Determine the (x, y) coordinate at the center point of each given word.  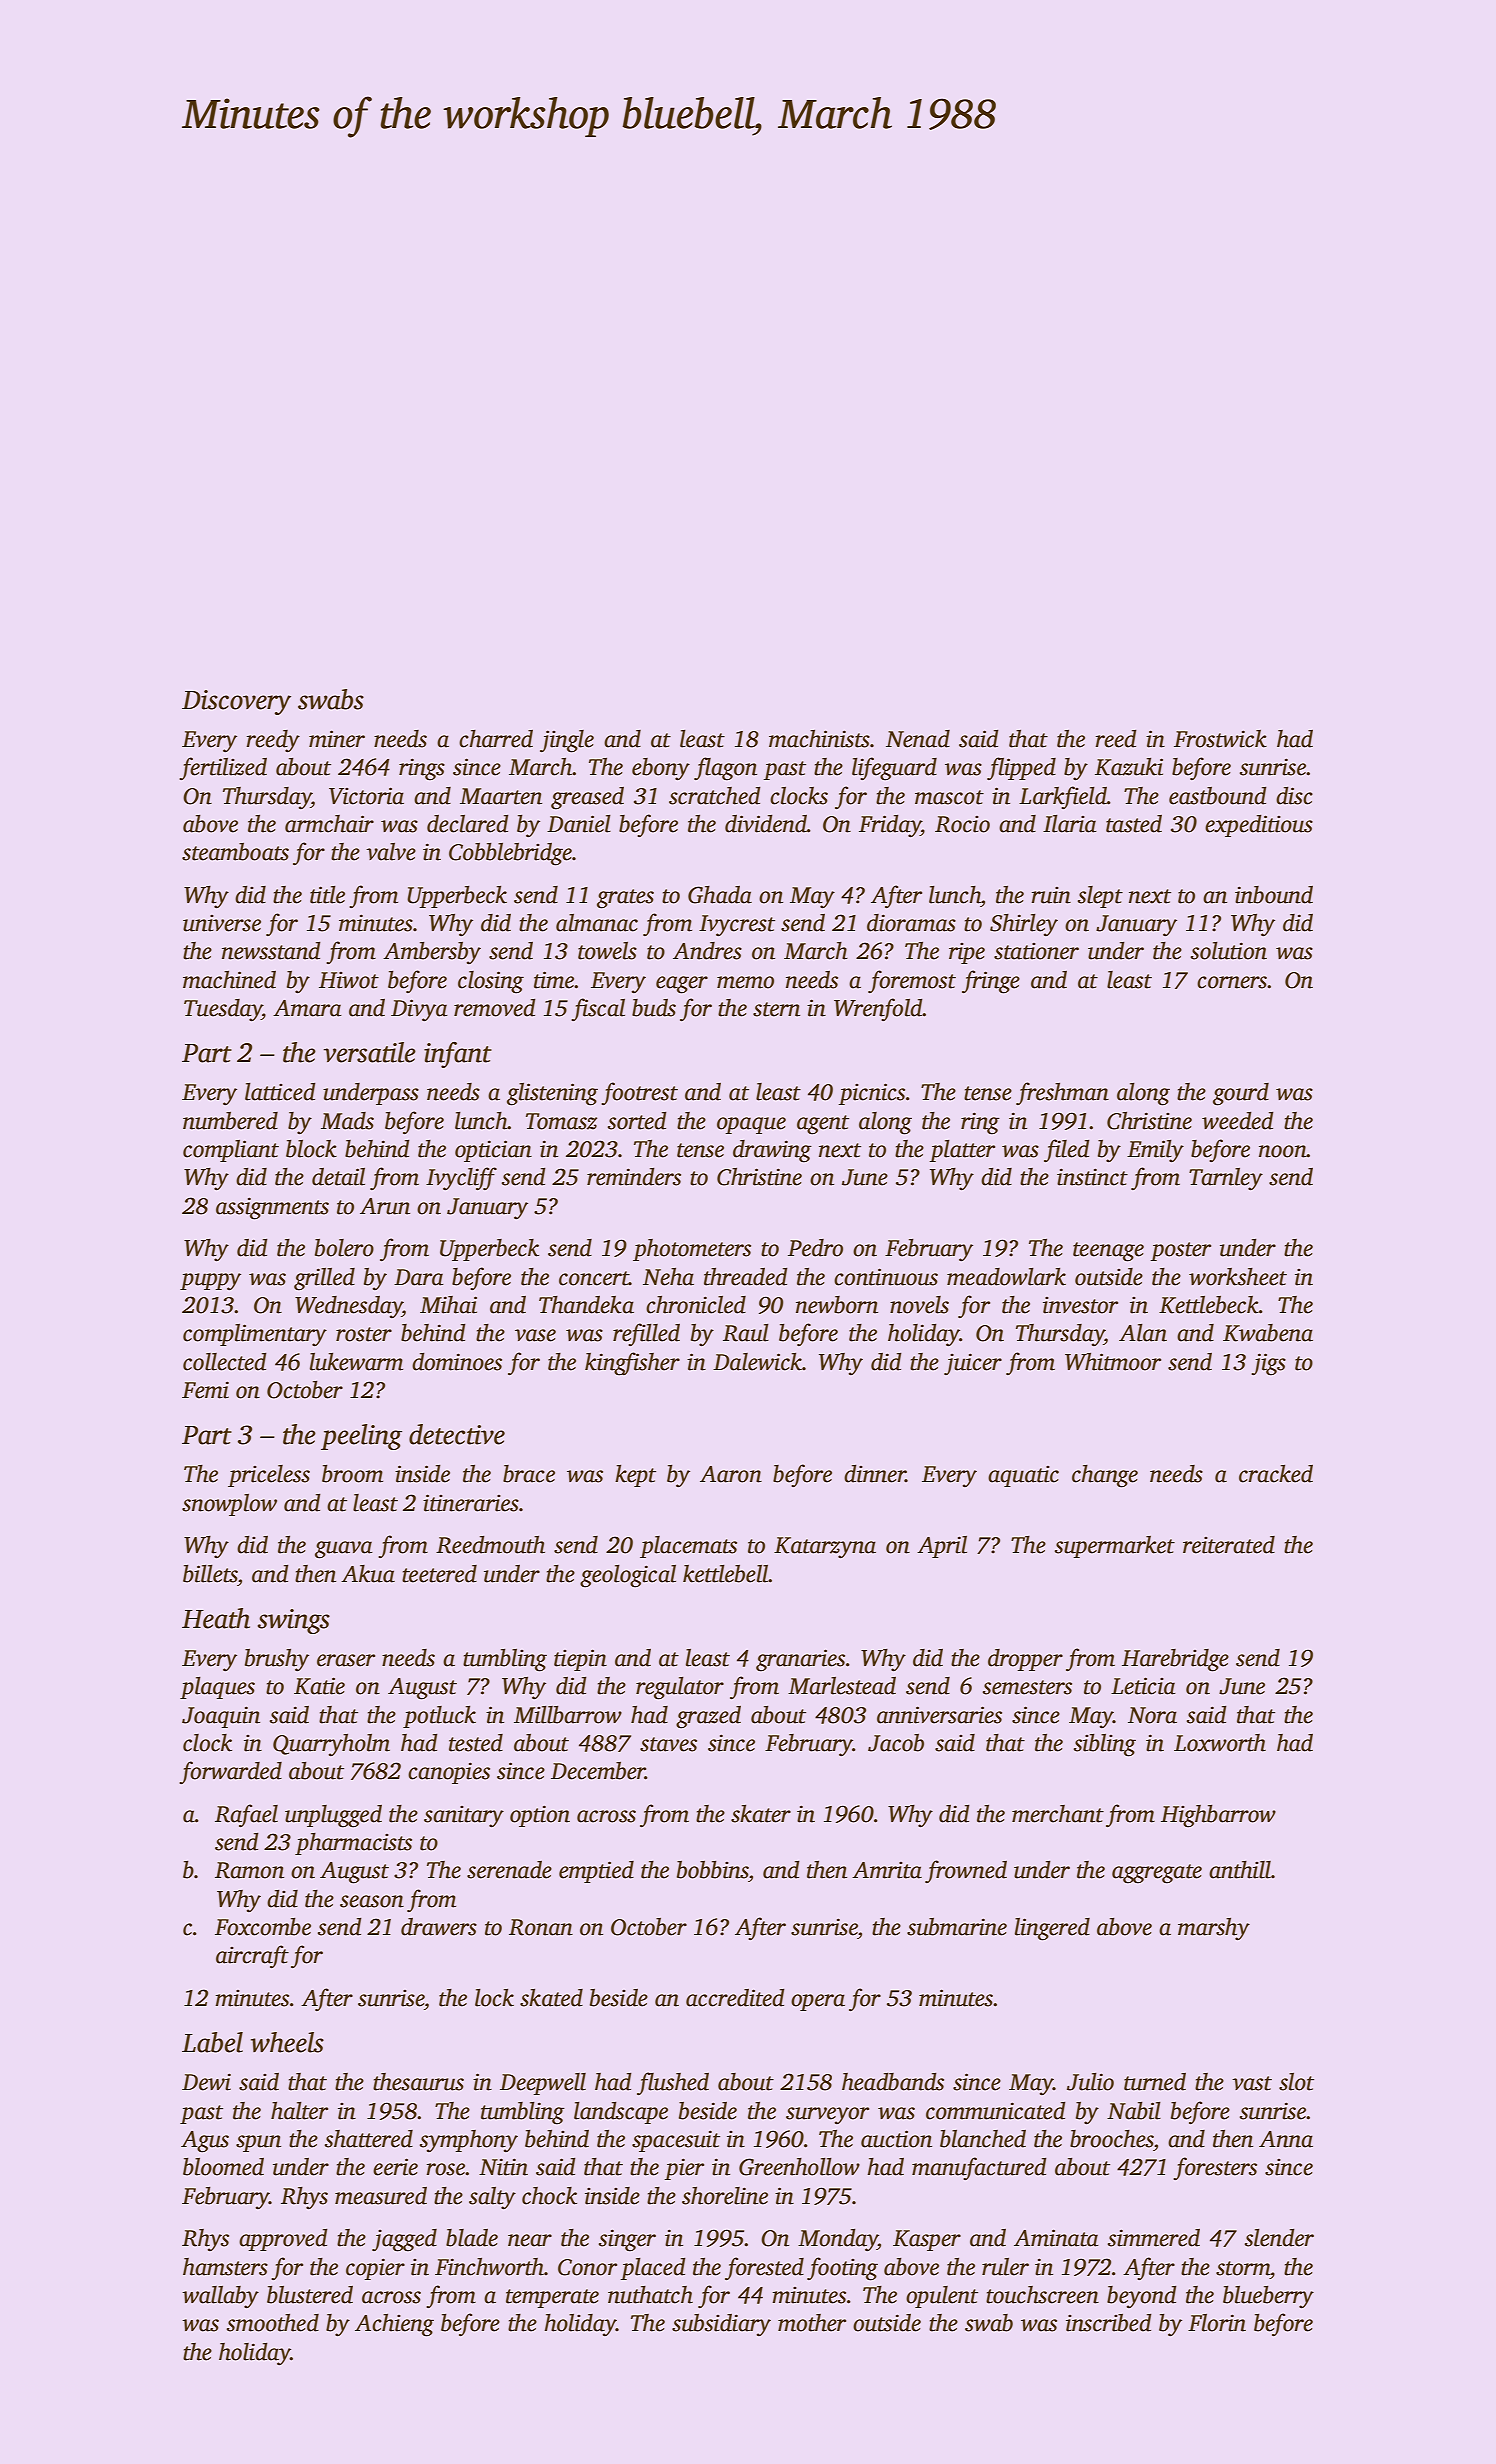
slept (1100, 897)
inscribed (1109, 2323)
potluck (439, 1717)
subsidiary (721, 2325)
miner (337, 739)
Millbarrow (568, 1715)
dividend (766, 824)
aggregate (1157, 1874)
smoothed (273, 2323)
